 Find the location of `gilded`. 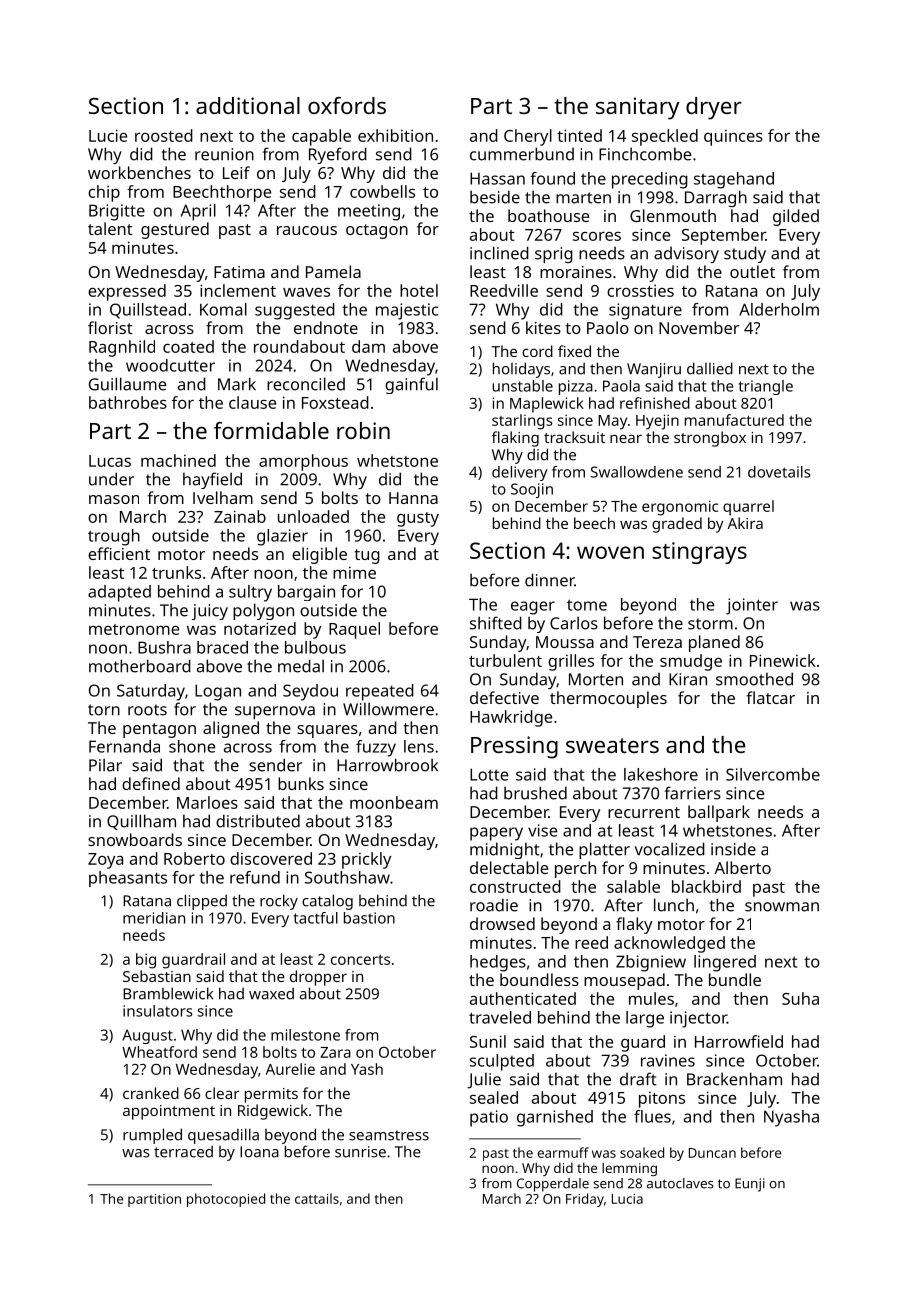

gilded is located at coordinates (796, 217).
